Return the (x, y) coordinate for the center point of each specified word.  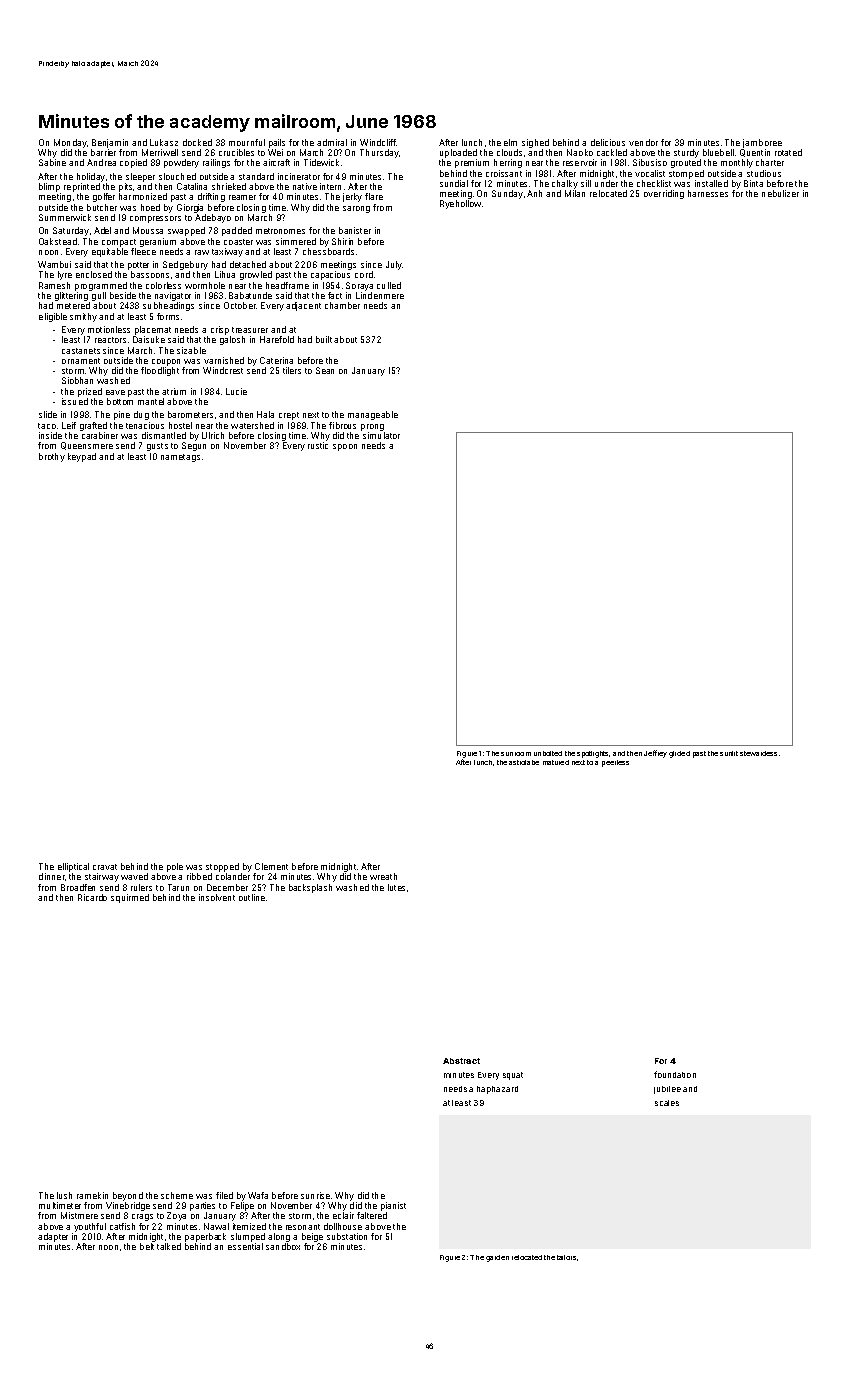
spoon (345, 447)
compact (119, 243)
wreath (383, 876)
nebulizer (780, 193)
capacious (330, 275)
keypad (82, 457)
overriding (664, 194)
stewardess (758, 753)
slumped (248, 1237)
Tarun (178, 887)
